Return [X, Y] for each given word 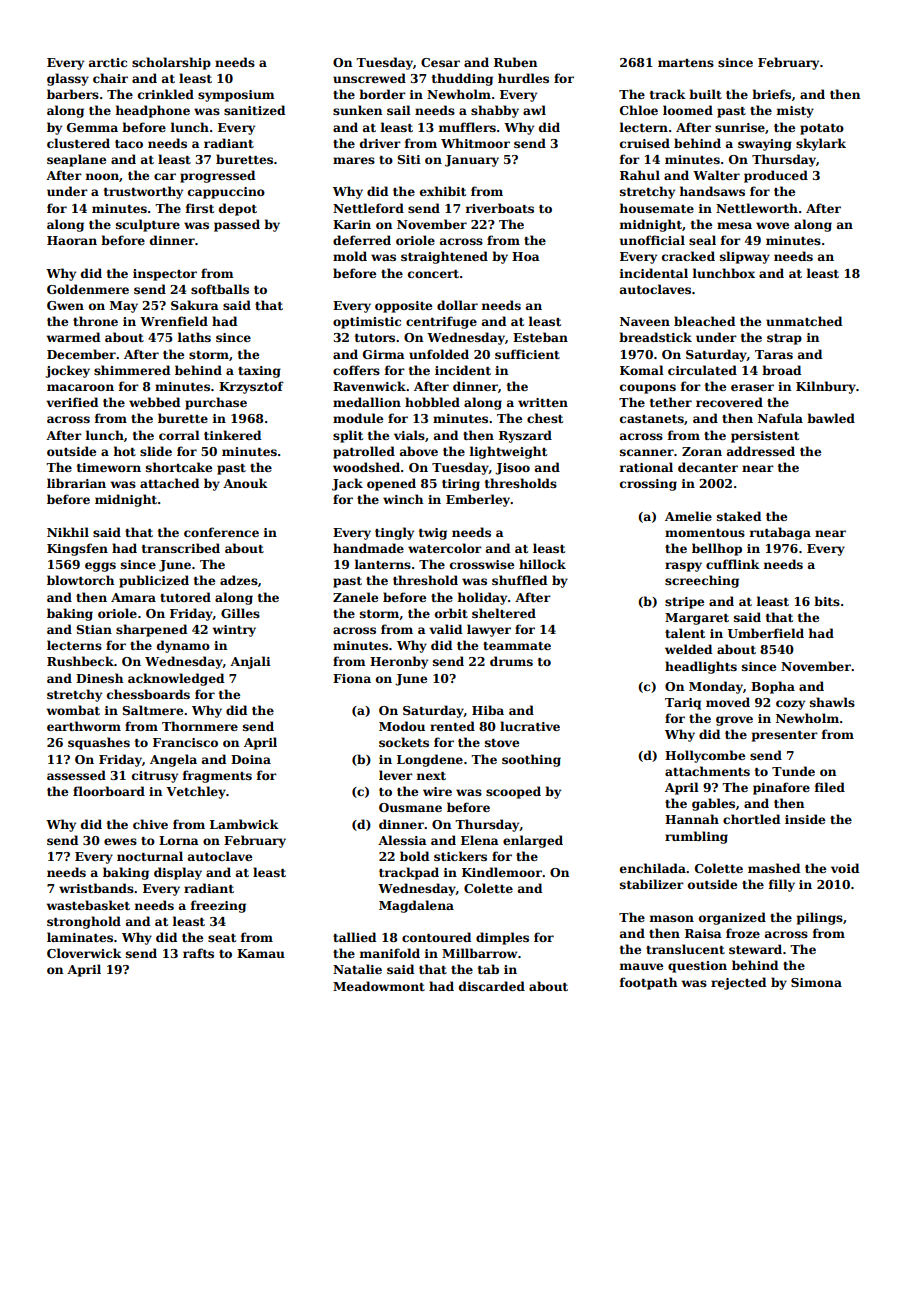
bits [827, 601]
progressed [217, 176]
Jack [347, 484]
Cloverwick [84, 953]
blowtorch [80, 580]
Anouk [245, 483]
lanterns [383, 564]
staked [739, 516]
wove [772, 225]
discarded [492, 986]
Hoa [526, 256]
